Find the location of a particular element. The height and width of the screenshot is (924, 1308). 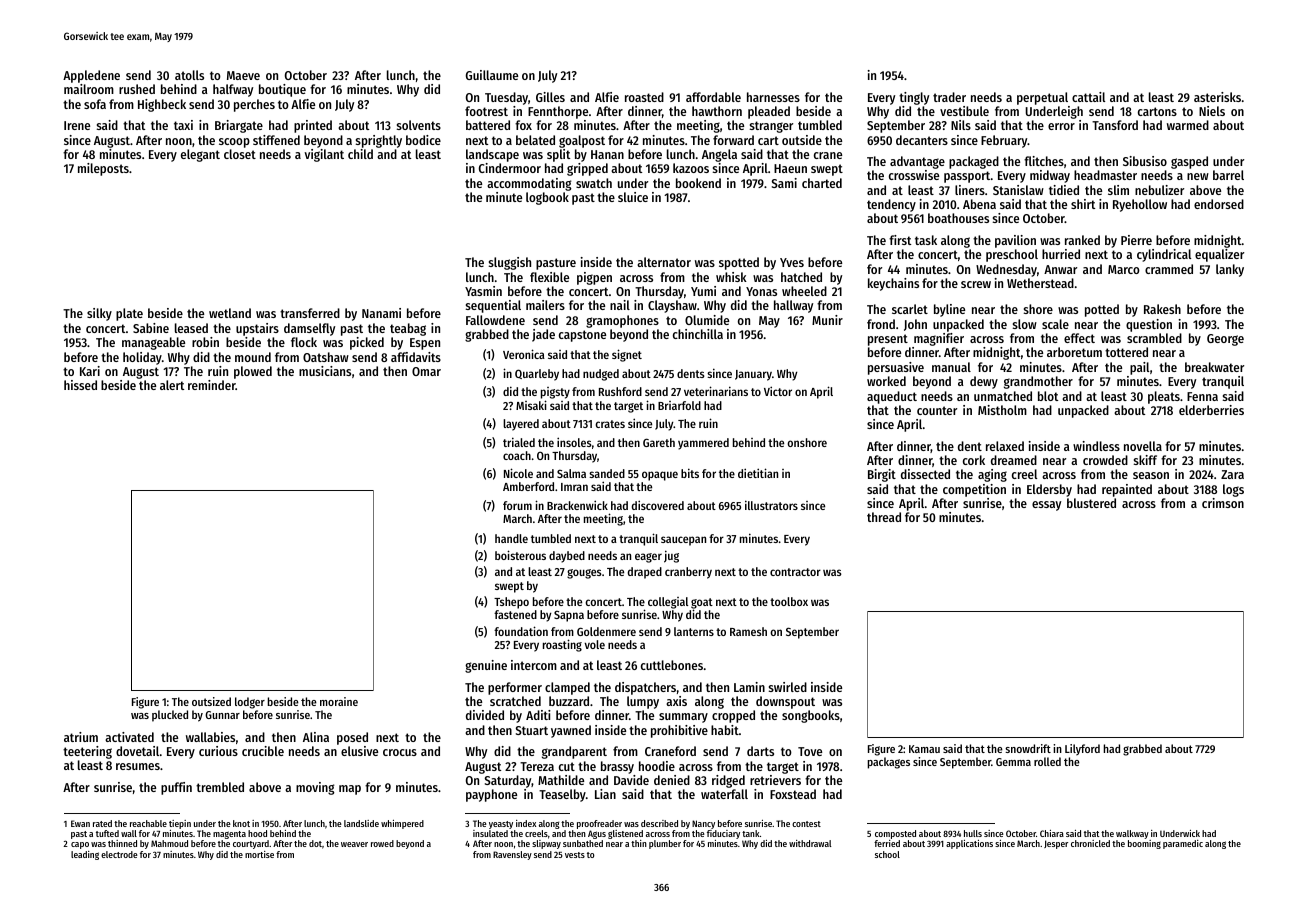

cattail is located at coordinates (1088, 97).
